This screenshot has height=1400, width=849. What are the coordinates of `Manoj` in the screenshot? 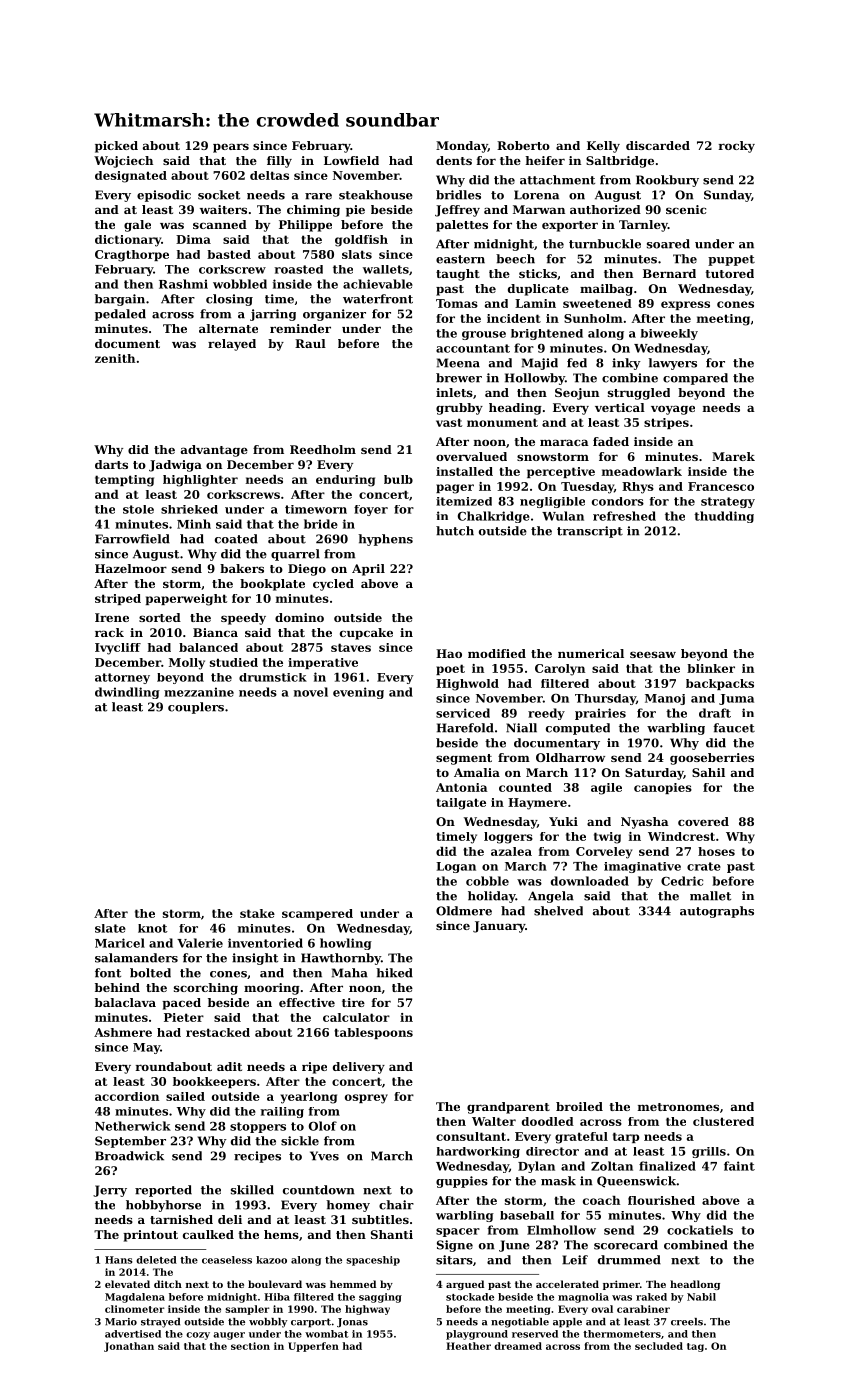 It's located at (665, 699).
